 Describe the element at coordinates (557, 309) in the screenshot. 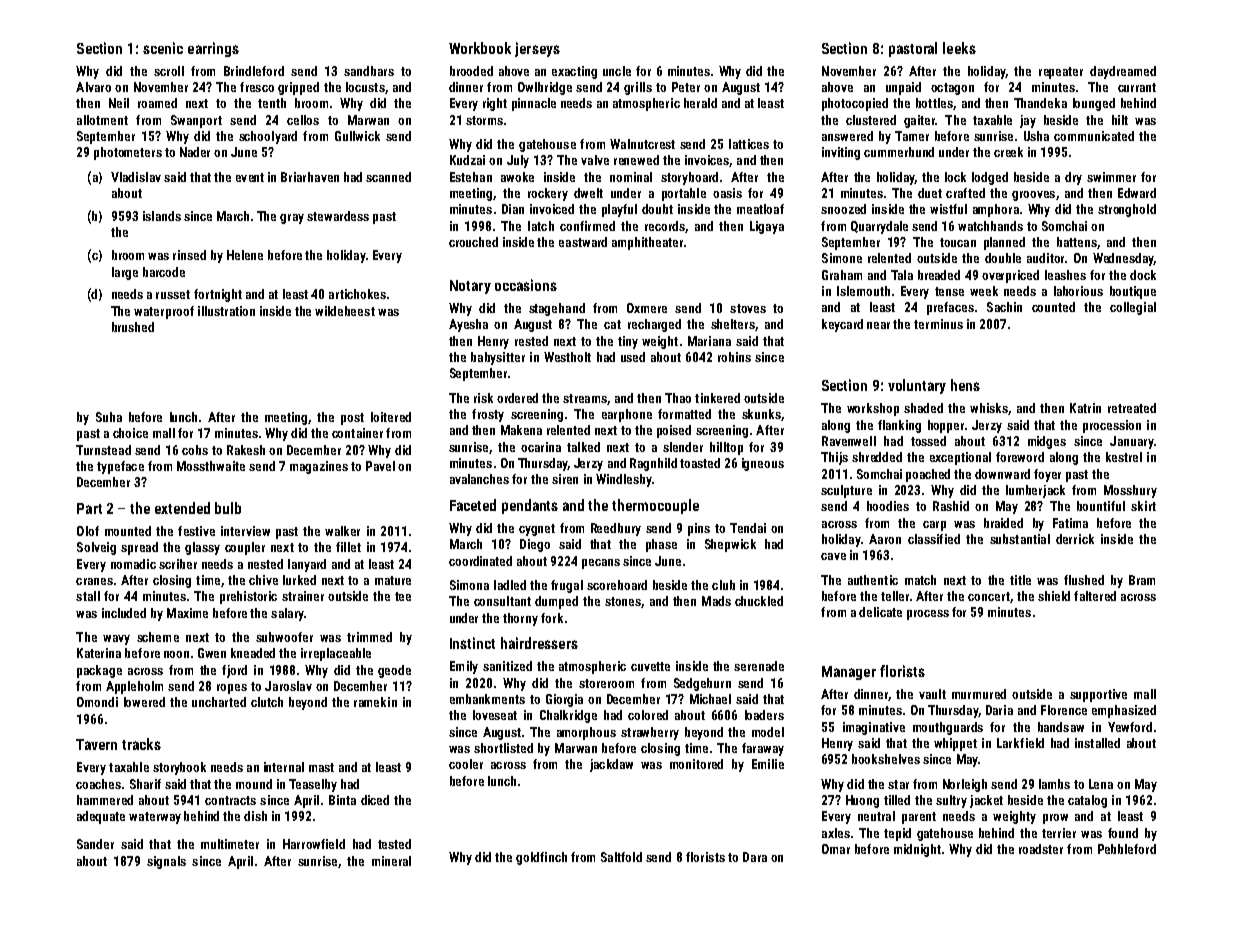

I see `stagehand` at that location.
